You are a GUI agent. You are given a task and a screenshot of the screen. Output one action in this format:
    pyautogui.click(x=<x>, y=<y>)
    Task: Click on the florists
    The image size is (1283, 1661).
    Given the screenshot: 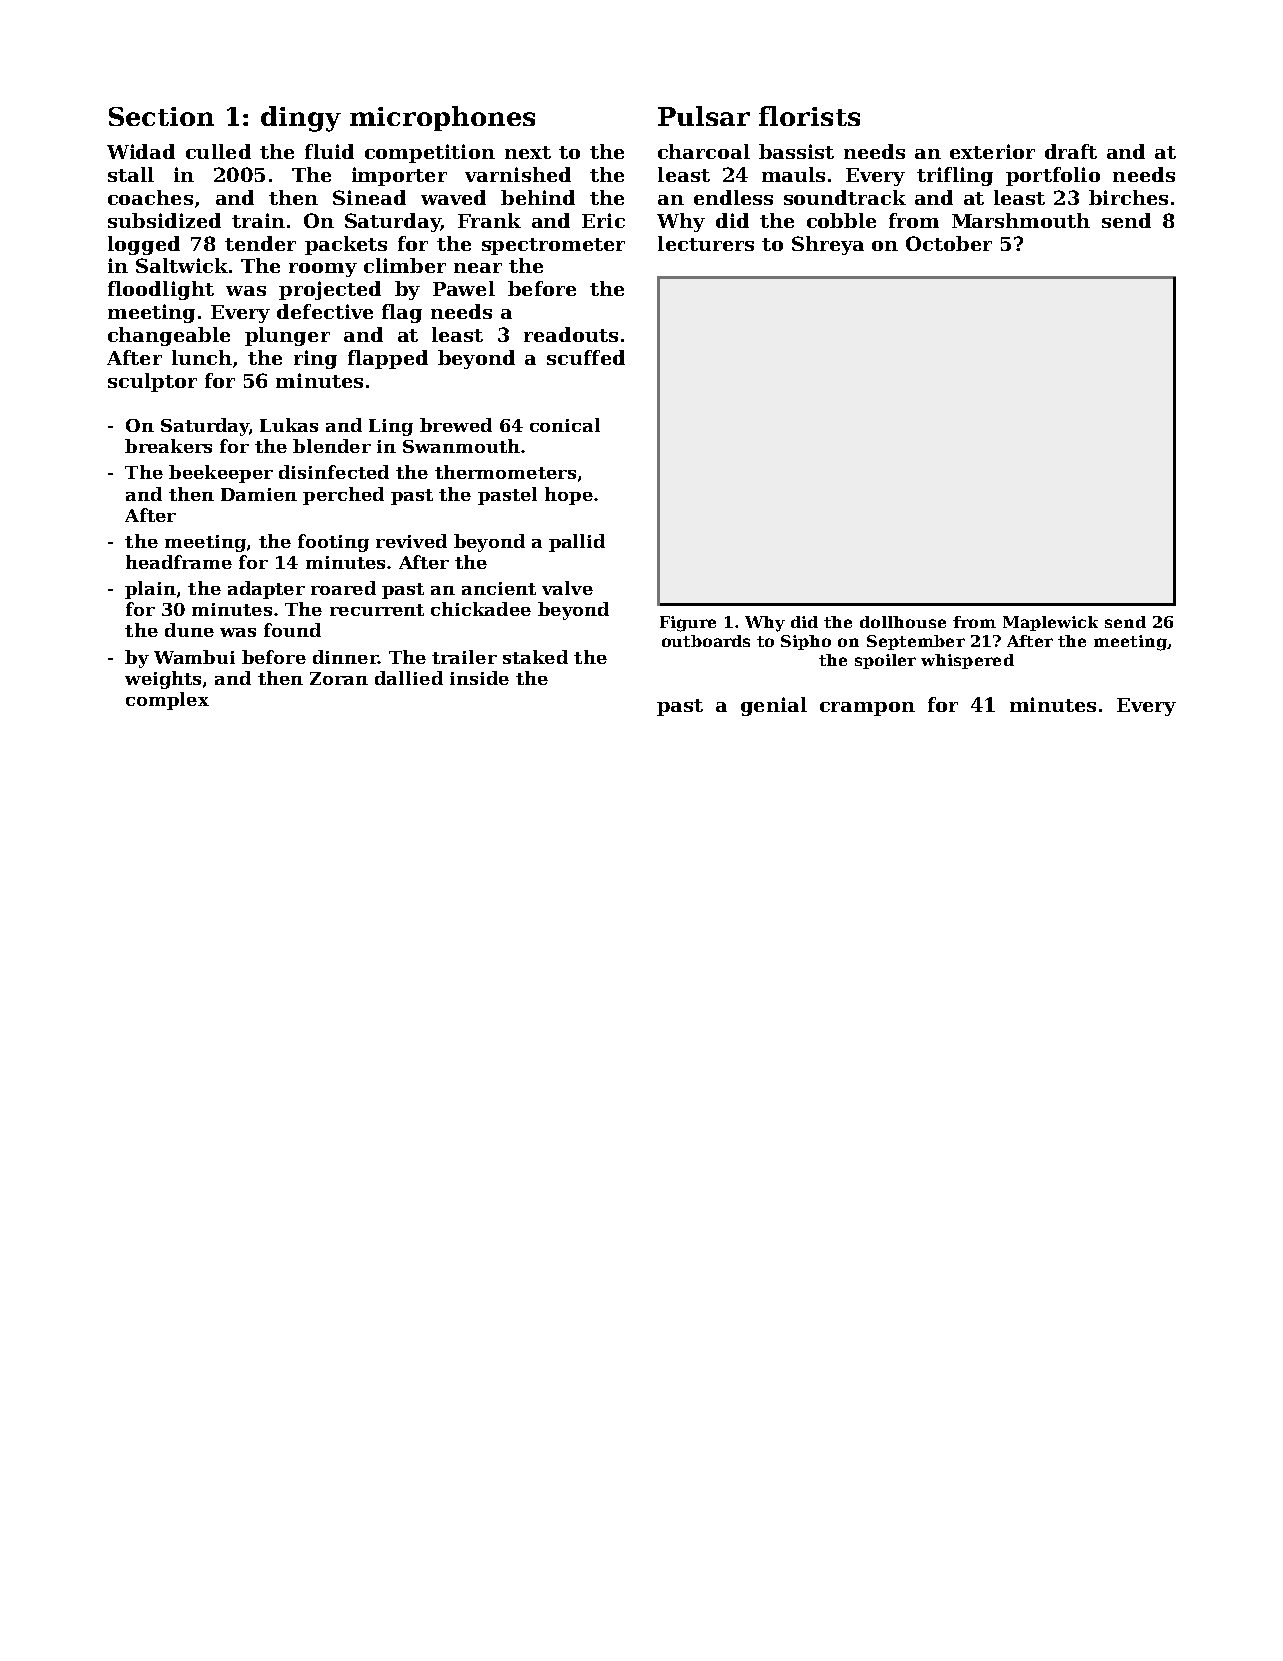 What is the action you would take?
    pyautogui.click(x=809, y=116)
